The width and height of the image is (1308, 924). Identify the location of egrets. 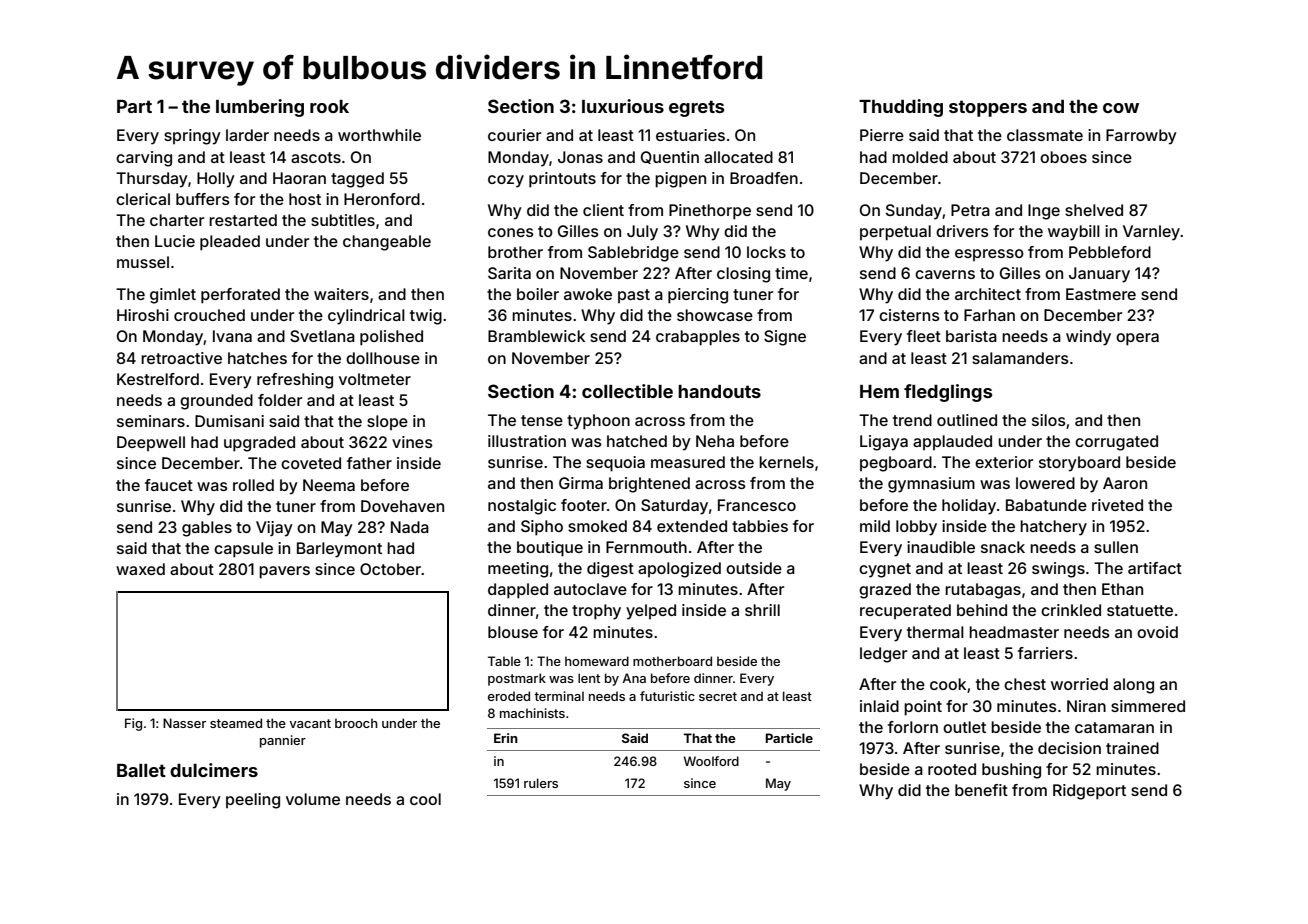
(696, 108).
